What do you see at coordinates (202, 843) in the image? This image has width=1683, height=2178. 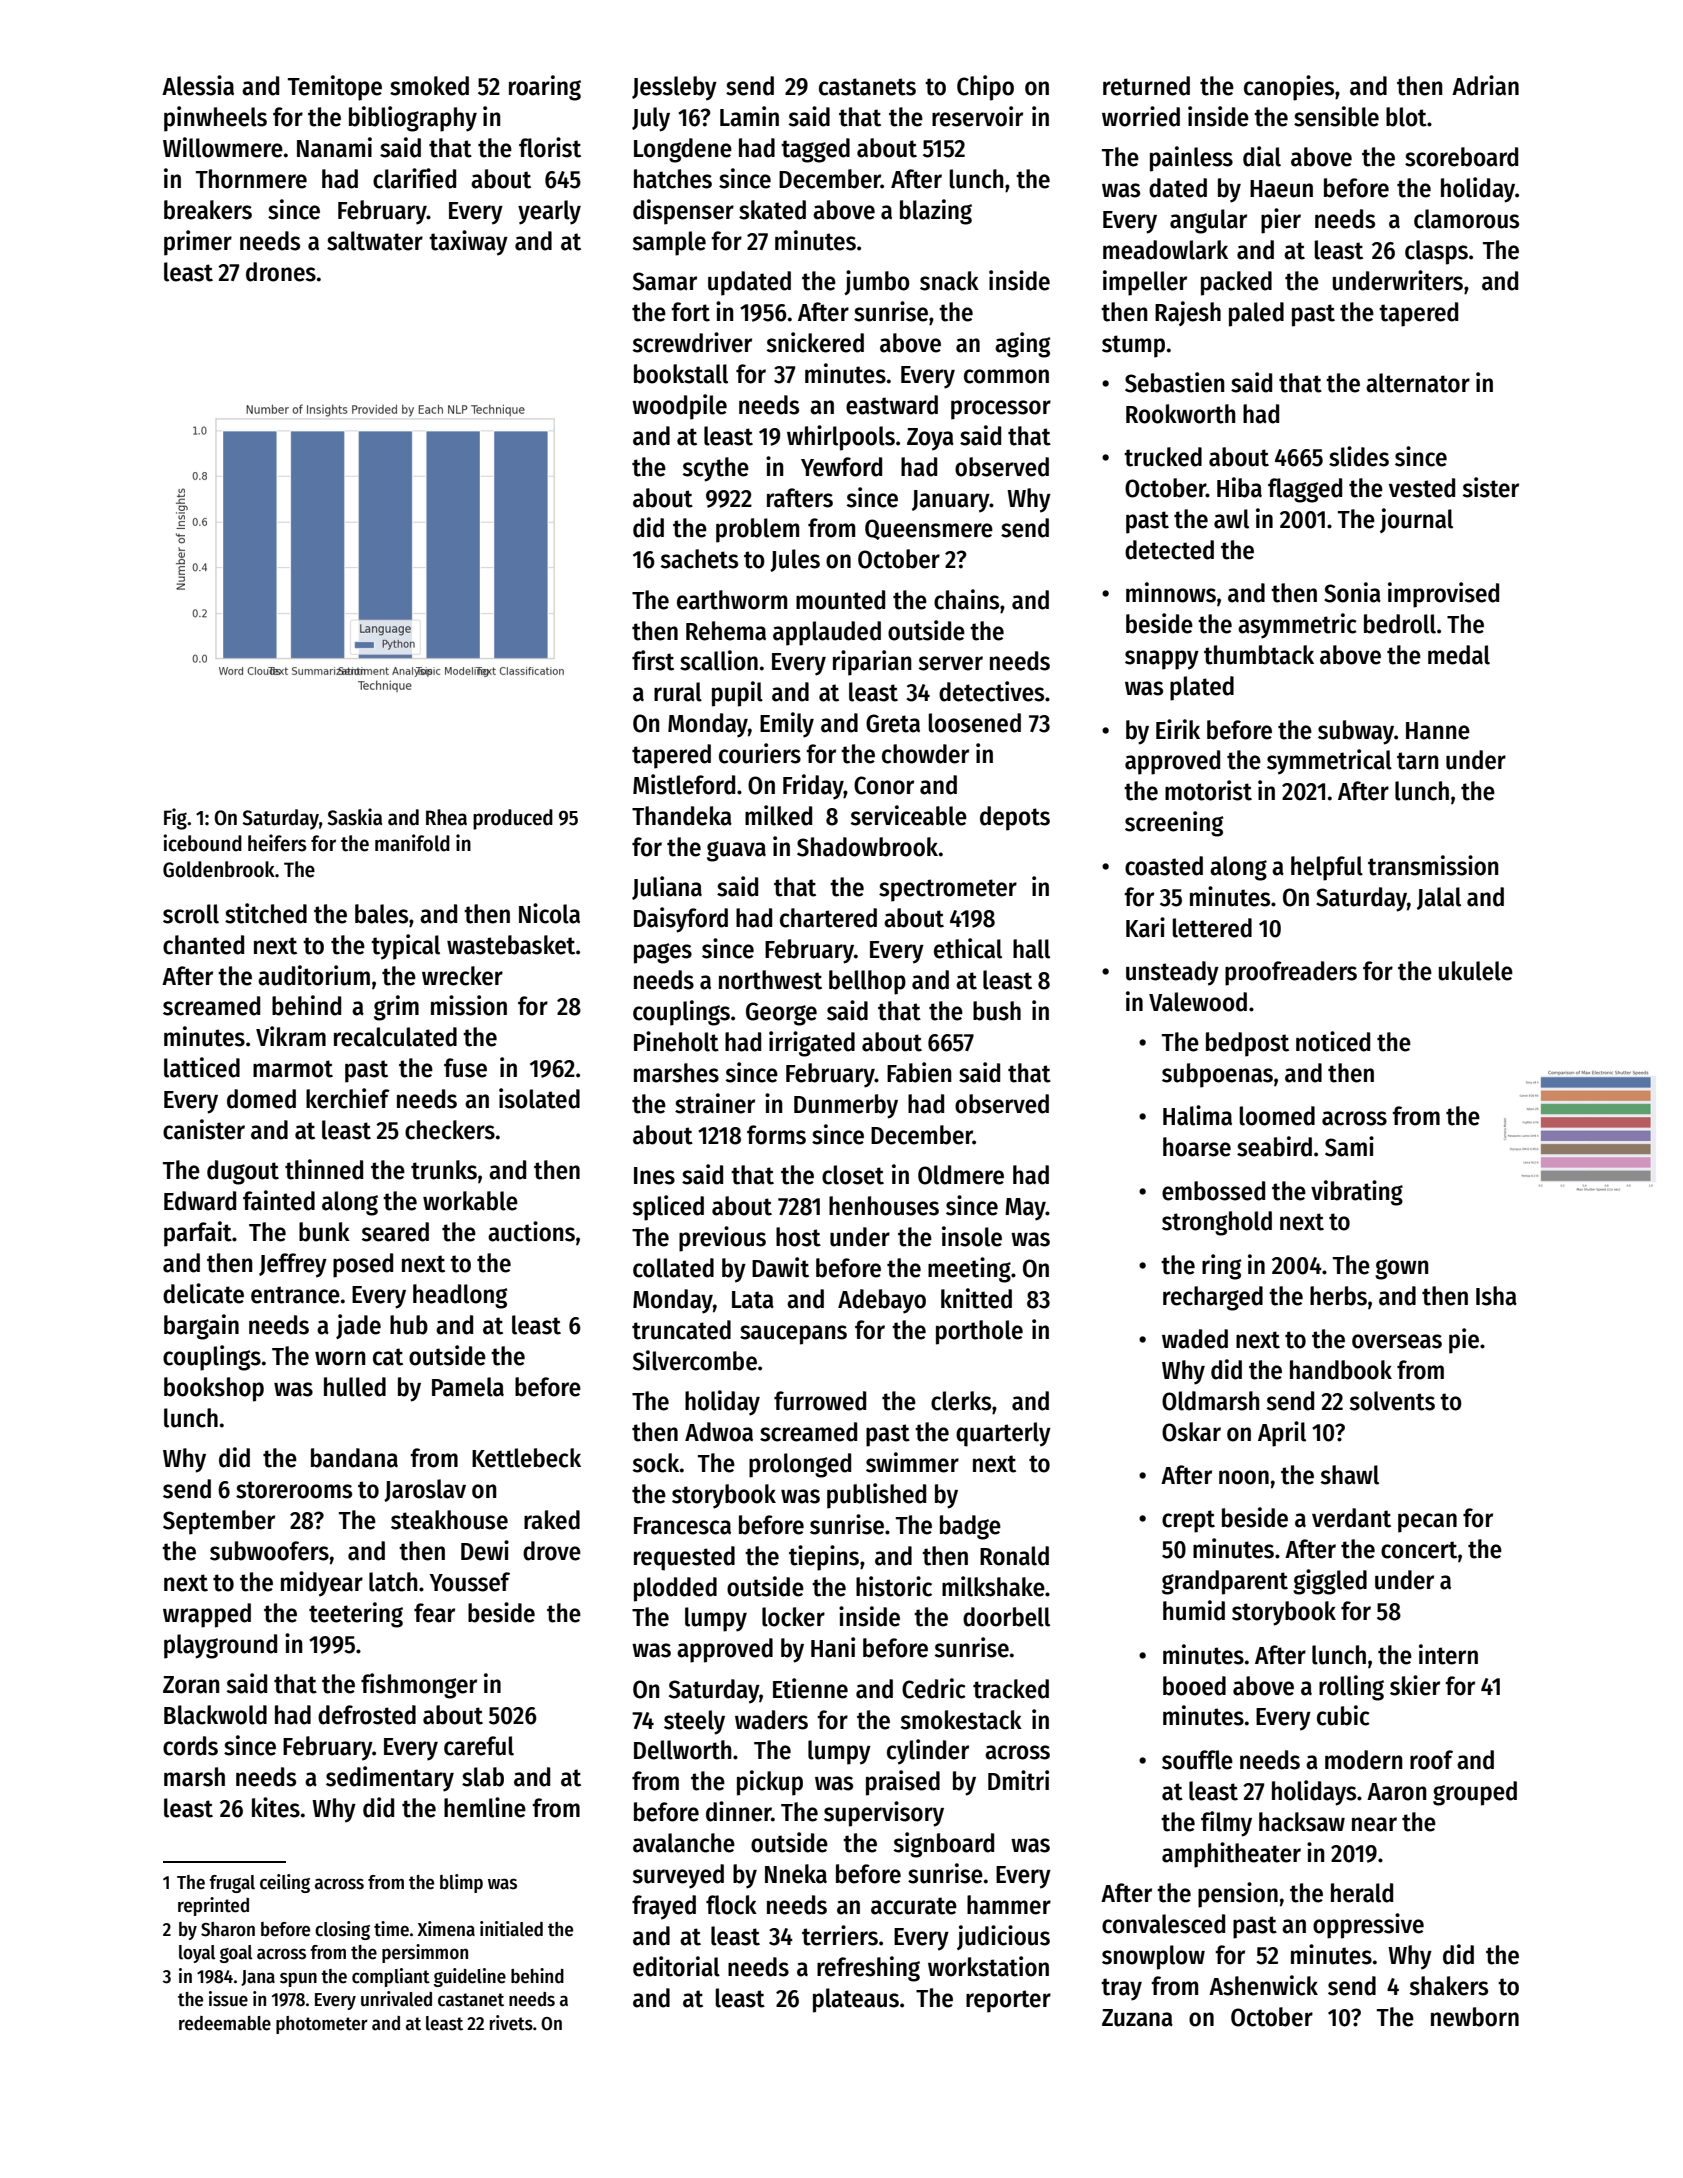 I see `icebound` at bounding box center [202, 843].
